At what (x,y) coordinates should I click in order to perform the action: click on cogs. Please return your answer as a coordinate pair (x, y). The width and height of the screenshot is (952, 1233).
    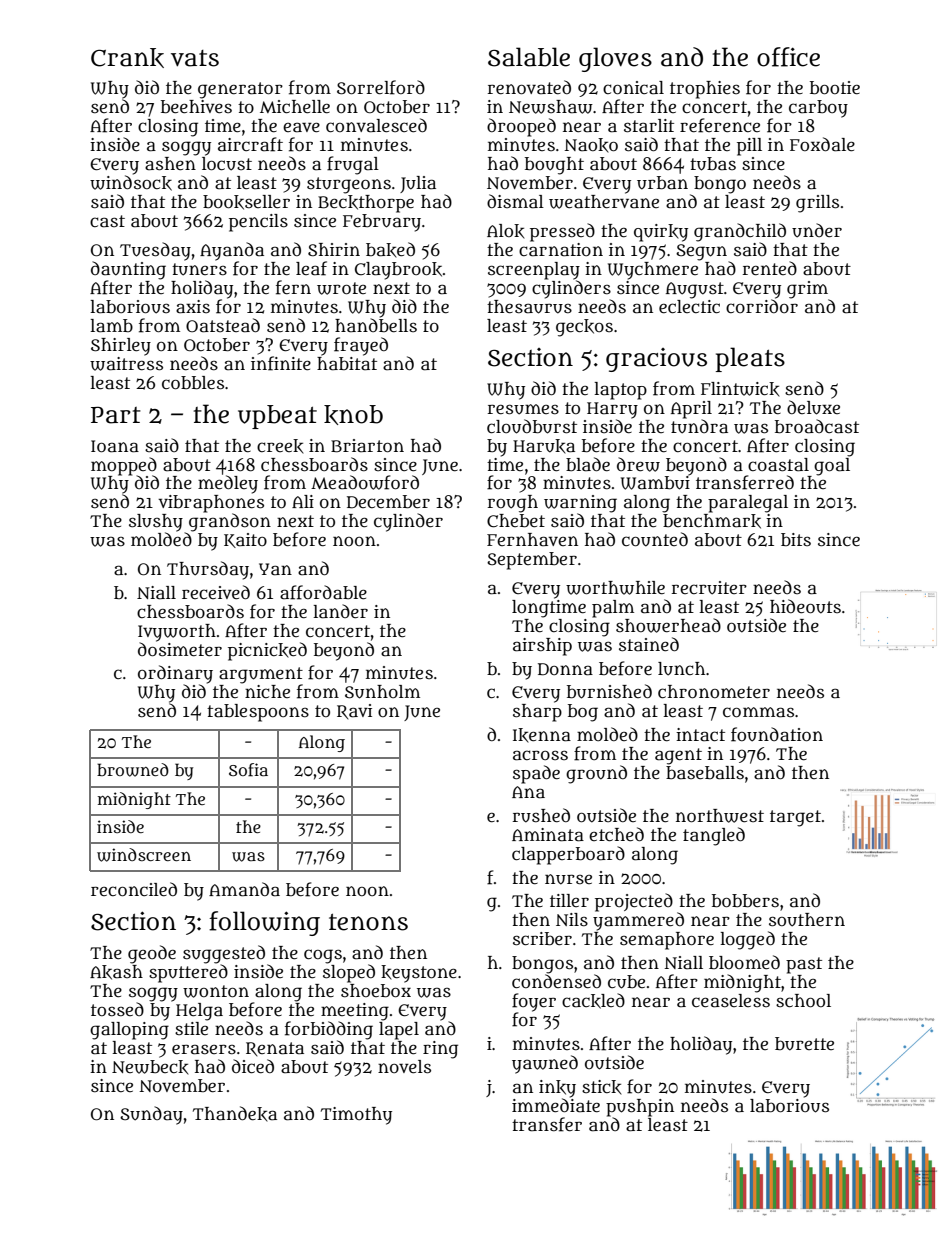
    Looking at the image, I should click on (323, 956).
